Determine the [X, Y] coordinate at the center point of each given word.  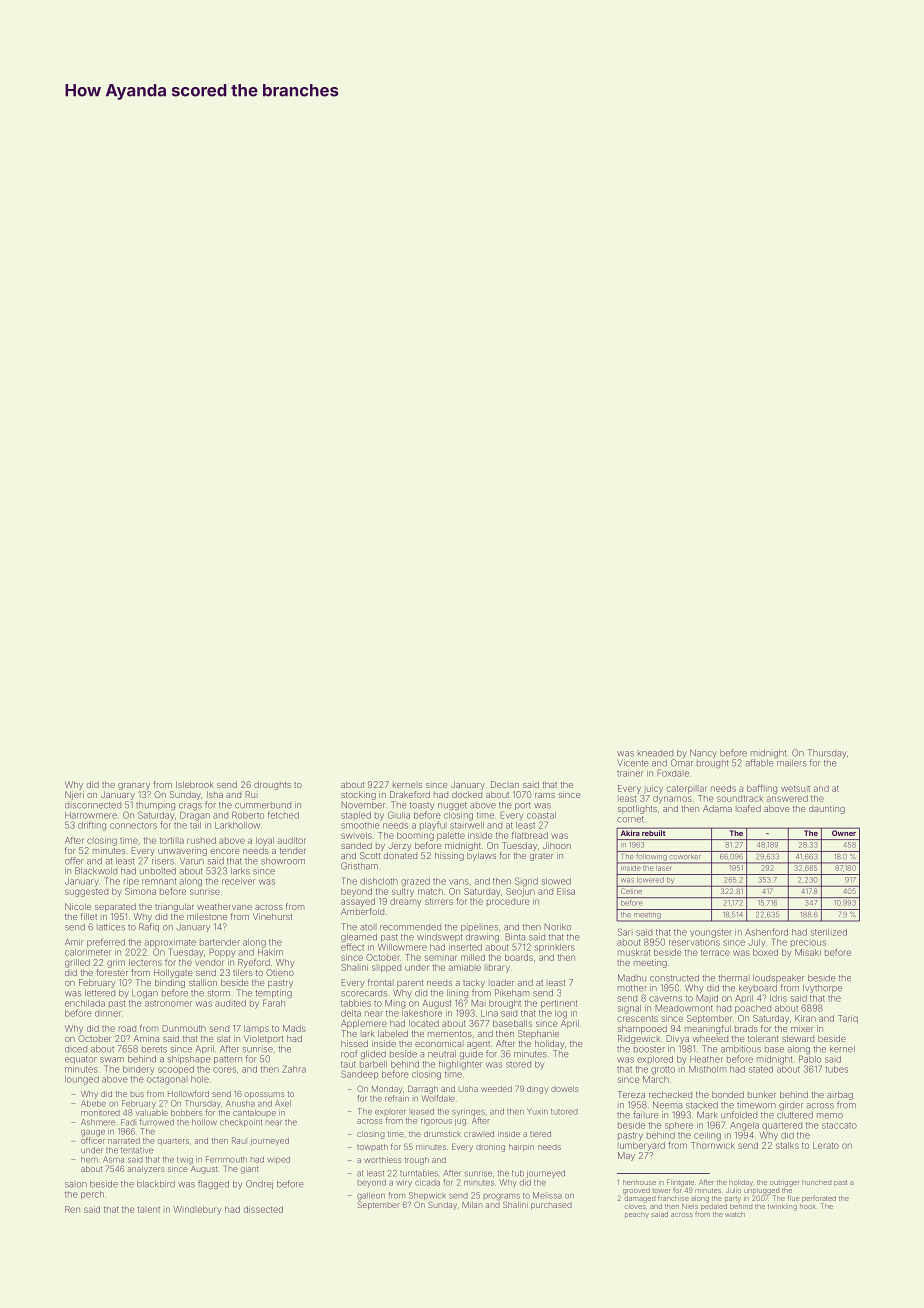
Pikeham [512, 993]
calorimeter [88, 952]
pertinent [559, 1004]
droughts [272, 785]
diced [76, 1049]
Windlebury [197, 1210]
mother [632, 988]
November [363, 805]
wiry [404, 1183]
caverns [665, 999]
